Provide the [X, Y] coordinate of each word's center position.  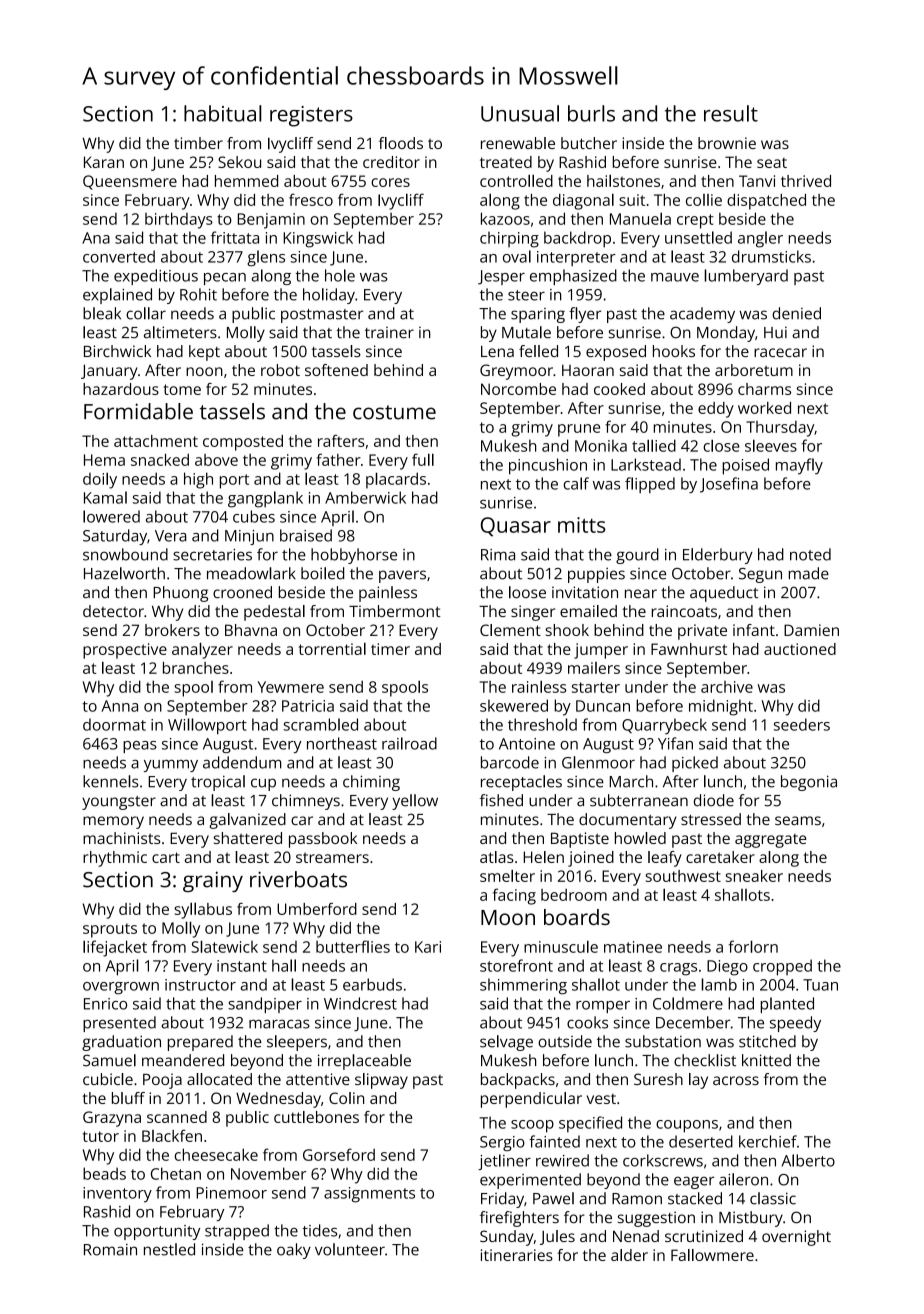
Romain [110, 1250]
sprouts [110, 930]
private [702, 632]
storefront [516, 965]
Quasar [516, 526]
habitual [223, 113]
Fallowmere [712, 1255]
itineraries [517, 1255]
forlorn [753, 946]
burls [591, 113]
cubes [254, 516]
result [731, 113]
